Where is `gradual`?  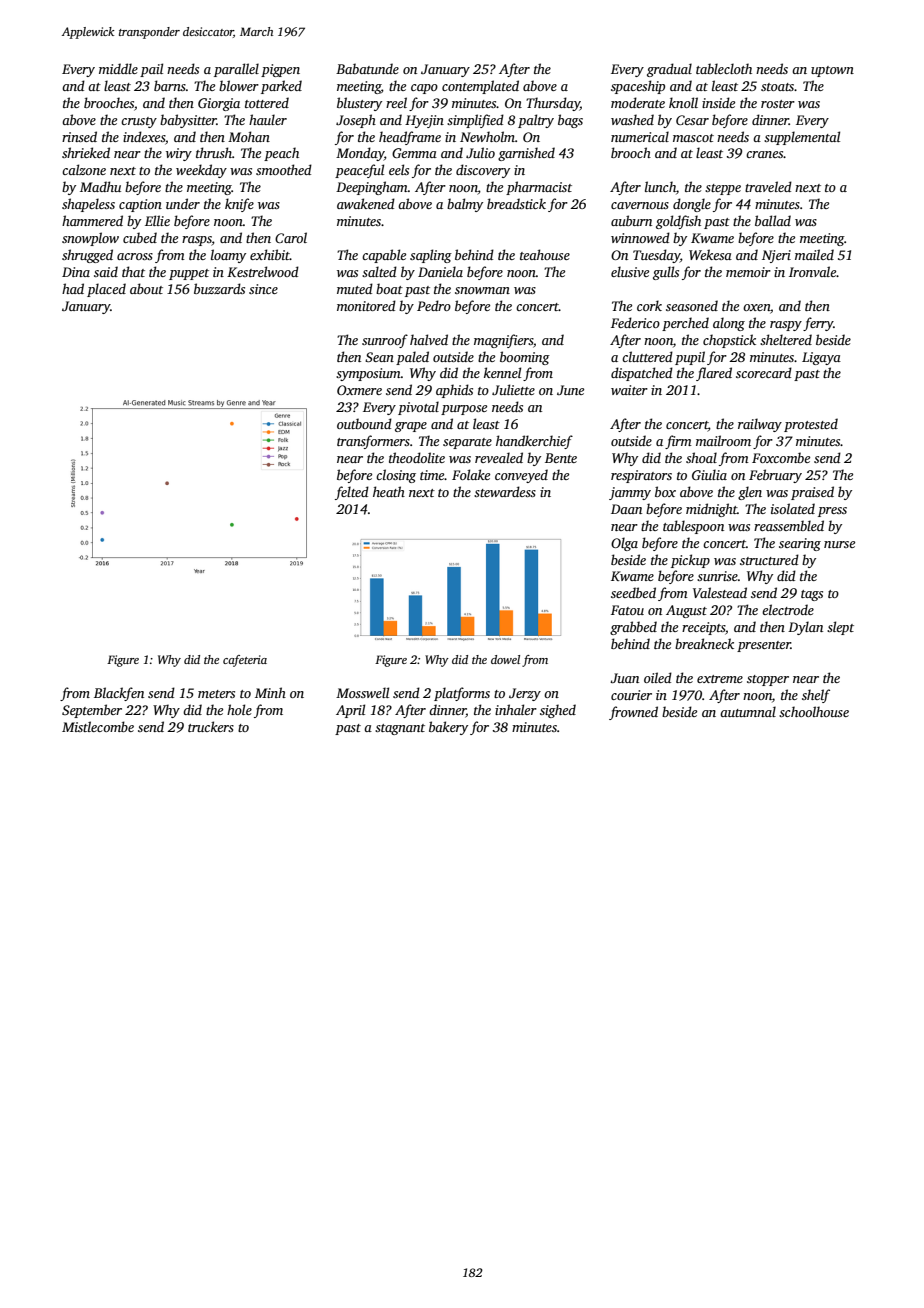
gradual is located at coordinates (669, 70).
